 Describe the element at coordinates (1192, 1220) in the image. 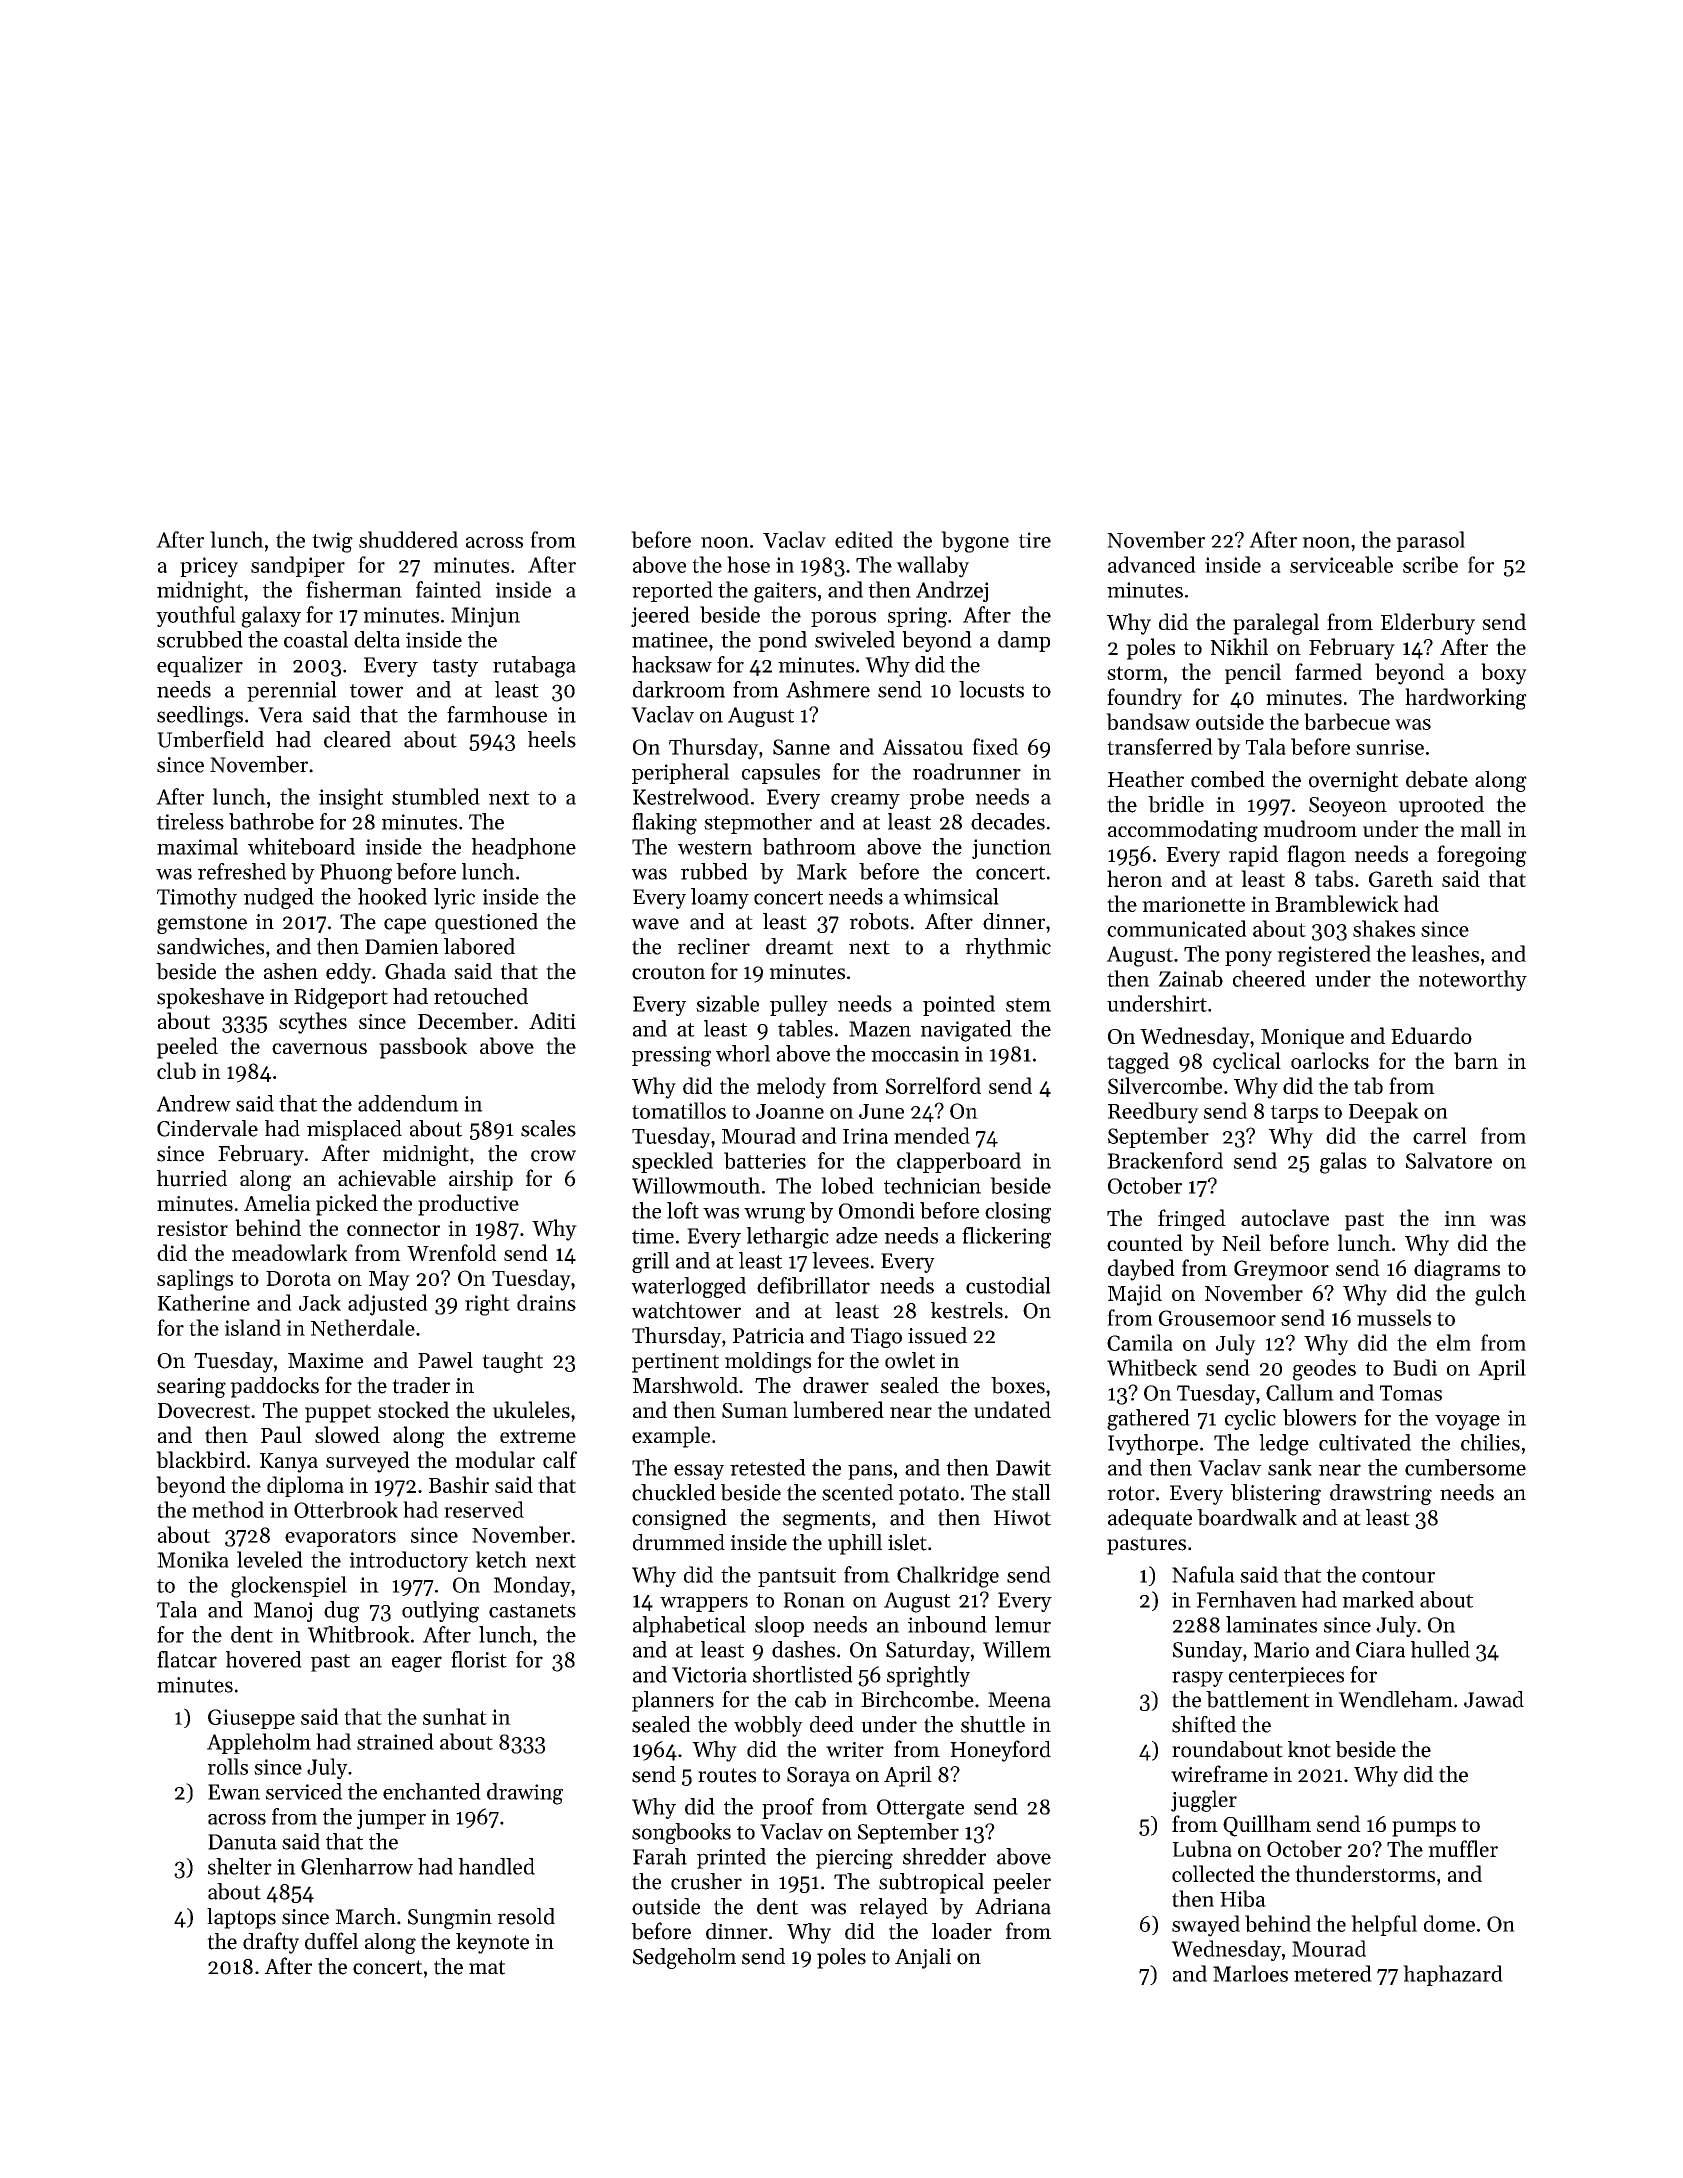

I see `fringed` at that location.
